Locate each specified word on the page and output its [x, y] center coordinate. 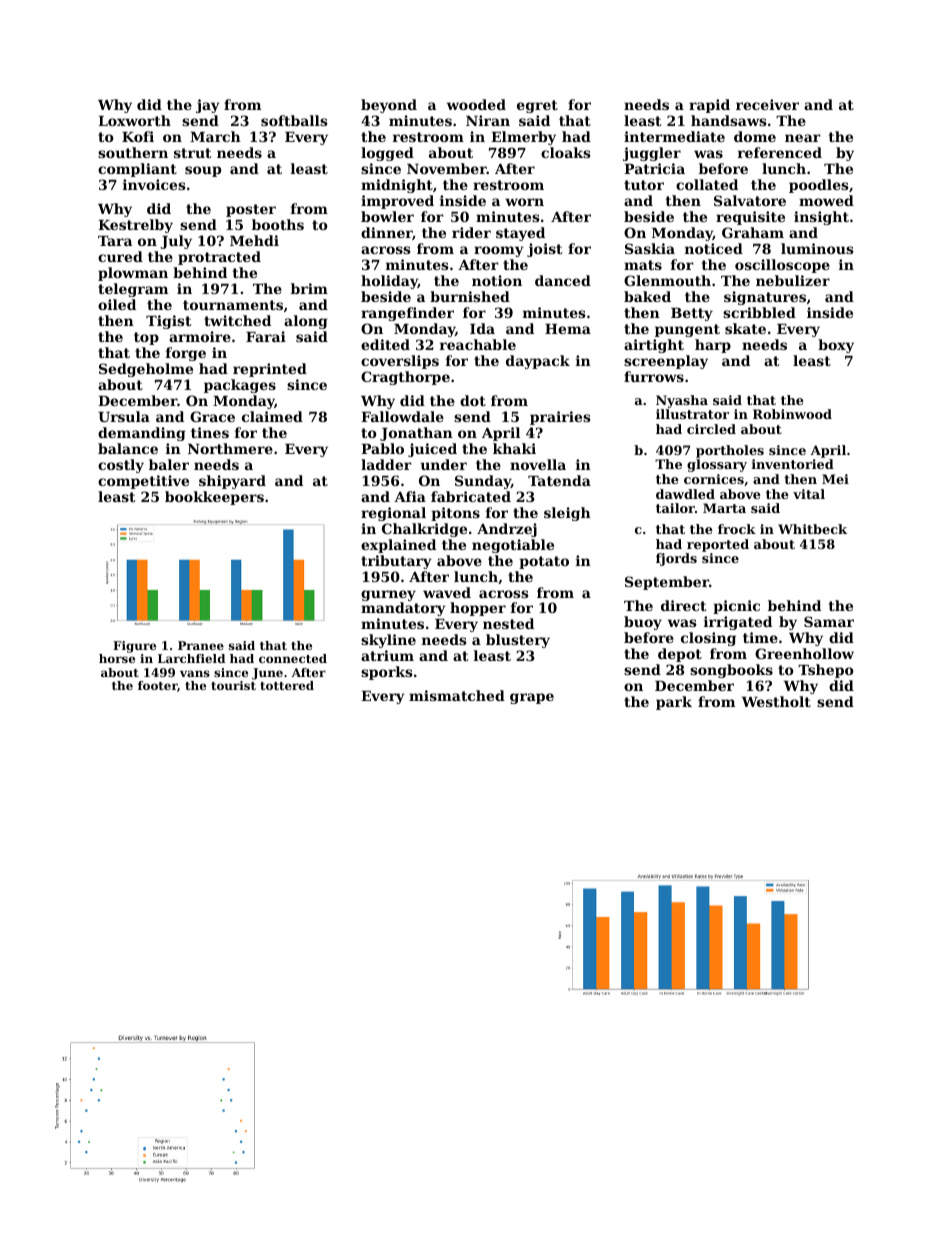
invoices [154, 184]
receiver [767, 104]
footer [158, 686]
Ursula [124, 416]
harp [713, 346]
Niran [488, 120]
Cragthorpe [405, 378]
